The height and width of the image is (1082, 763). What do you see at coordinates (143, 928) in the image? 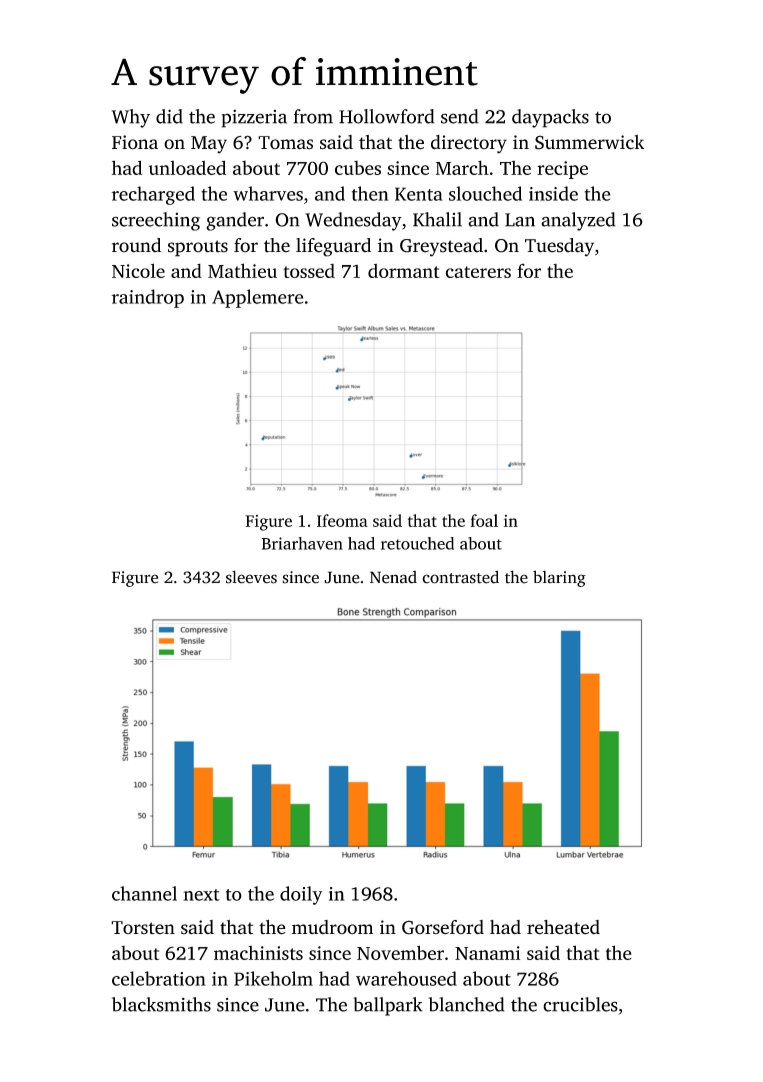
I see `Torsten` at bounding box center [143, 928].
